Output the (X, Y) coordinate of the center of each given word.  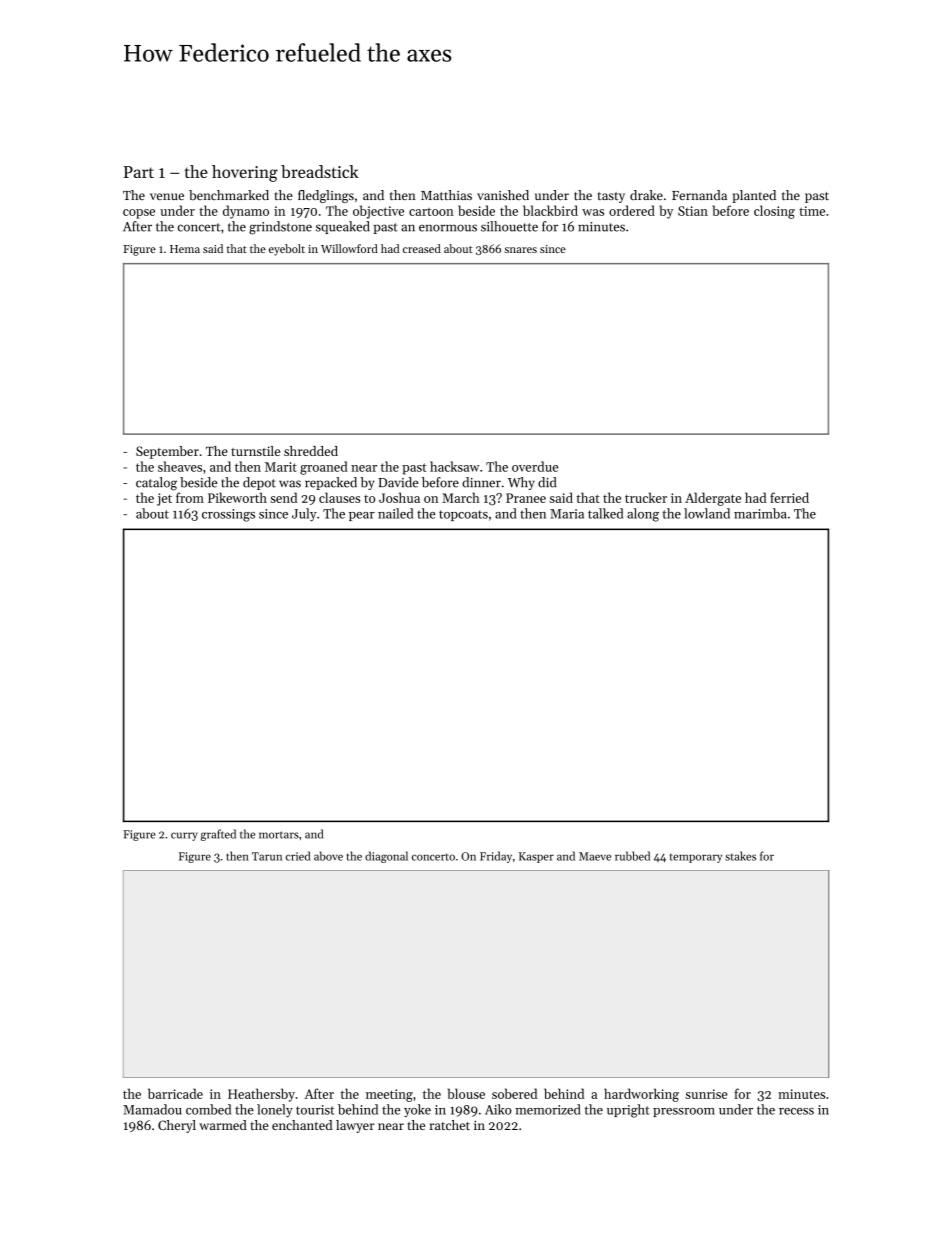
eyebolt (287, 250)
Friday (496, 857)
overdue (535, 466)
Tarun (267, 856)
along (643, 515)
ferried (789, 497)
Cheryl (177, 1126)
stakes (740, 856)
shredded (311, 451)
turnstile (255, 451)
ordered (632, 210)
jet (164, 499)
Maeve (595, 856)
